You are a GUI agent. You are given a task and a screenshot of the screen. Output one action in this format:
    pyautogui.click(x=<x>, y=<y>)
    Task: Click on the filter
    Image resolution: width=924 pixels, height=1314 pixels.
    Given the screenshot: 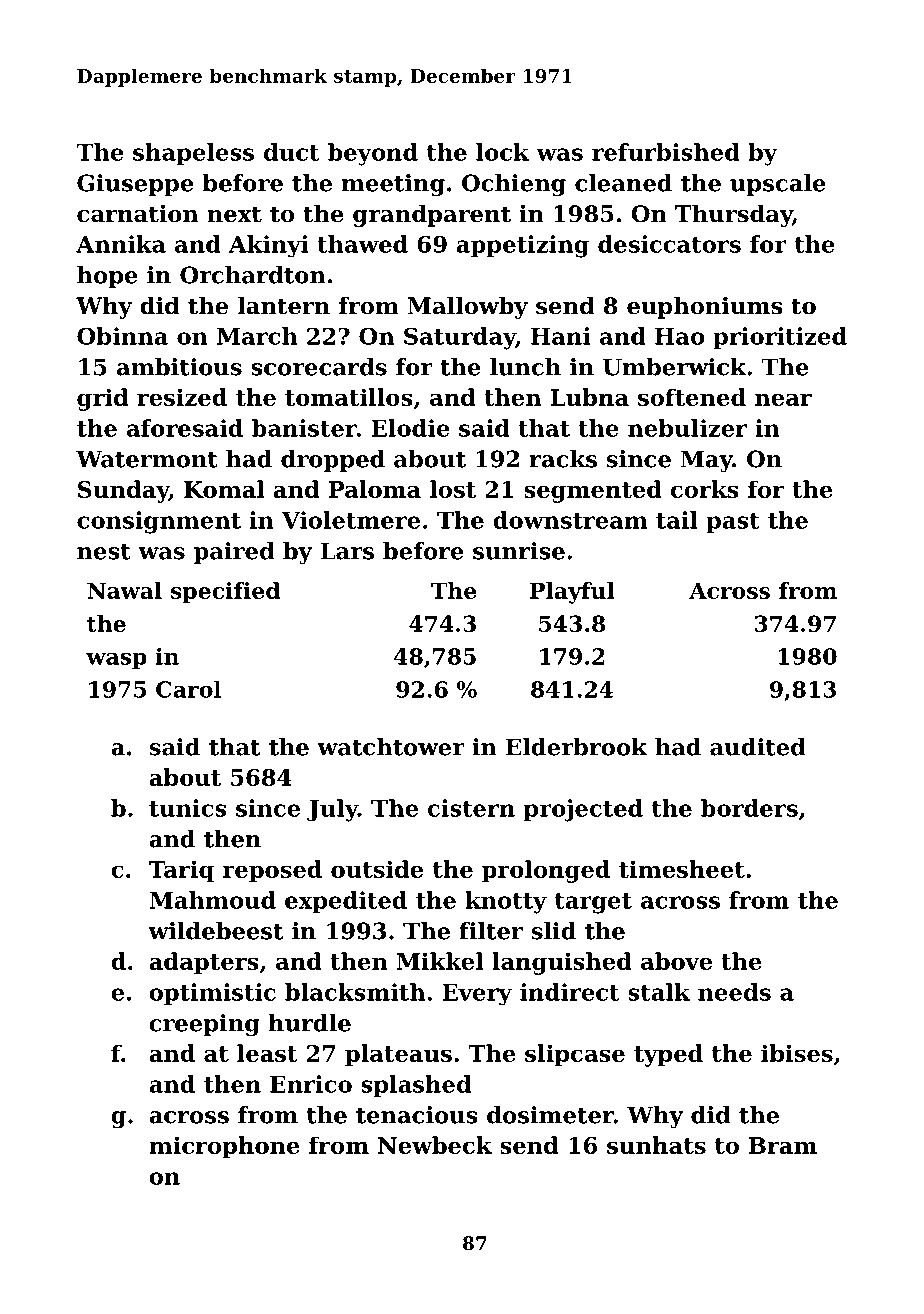 What is the action you would take?
    pyautogui.click(x=491, y=931)
